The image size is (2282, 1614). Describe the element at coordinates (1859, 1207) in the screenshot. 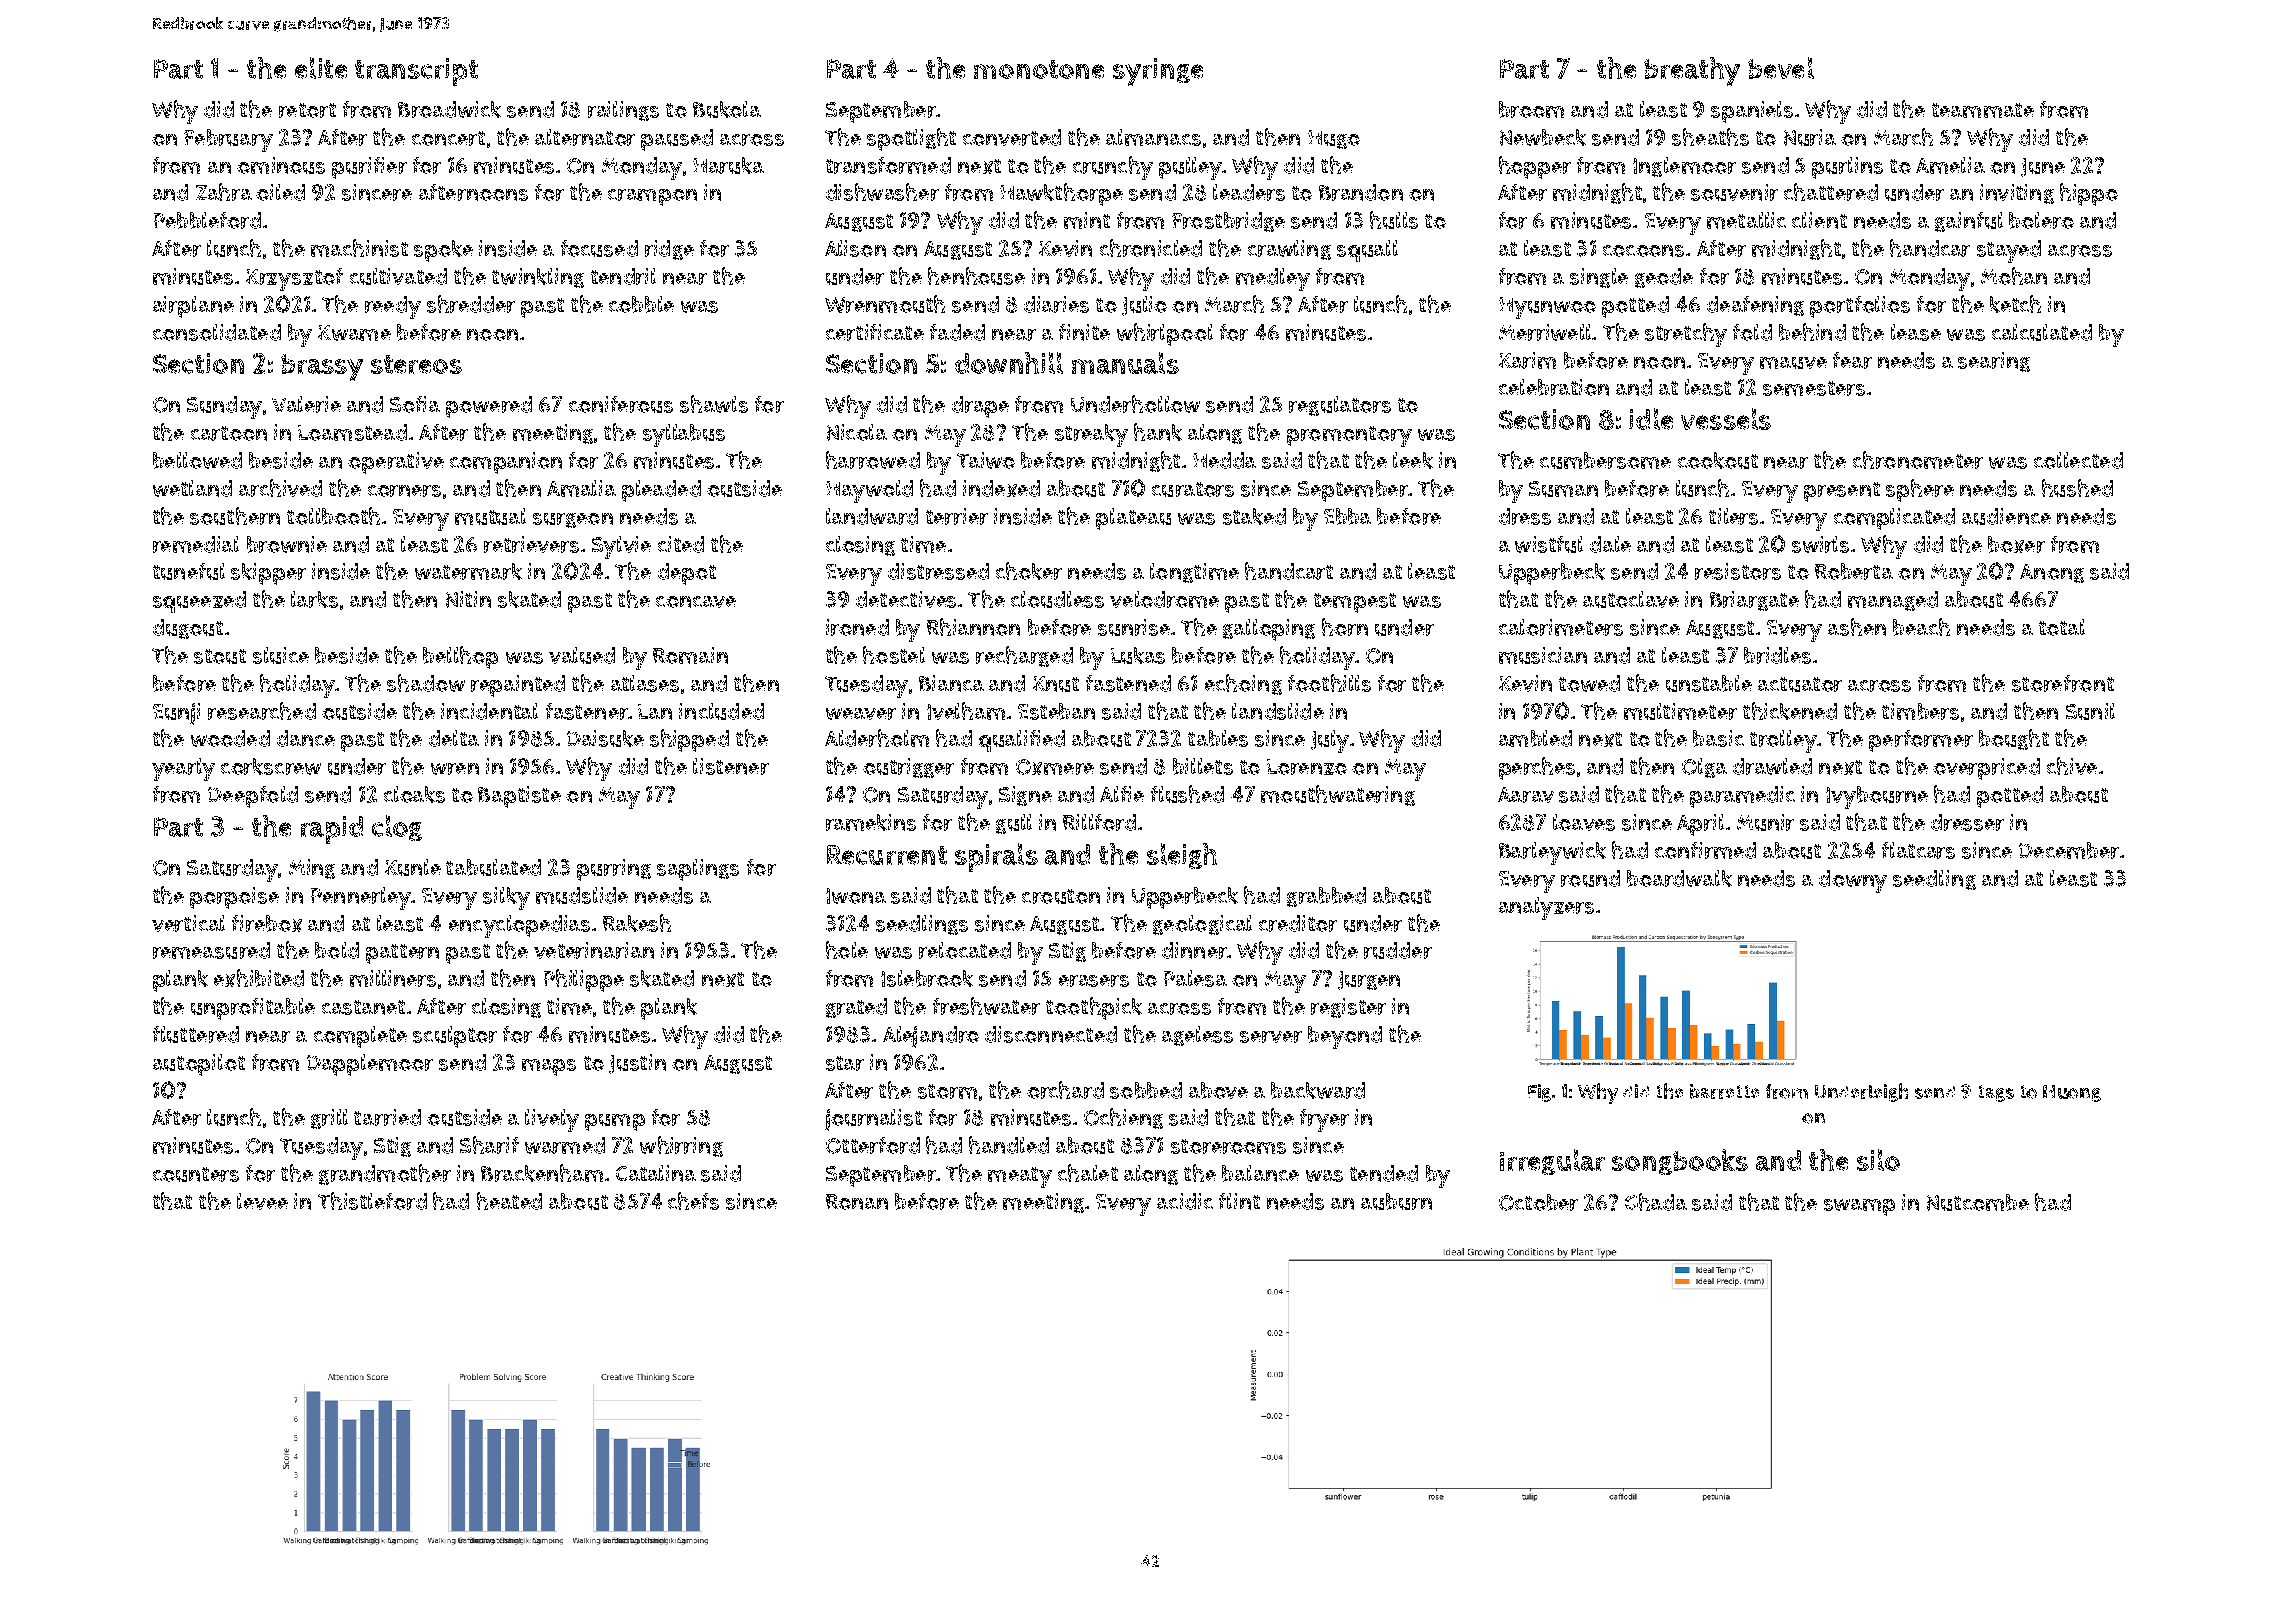

I see `swamp` at that location.
